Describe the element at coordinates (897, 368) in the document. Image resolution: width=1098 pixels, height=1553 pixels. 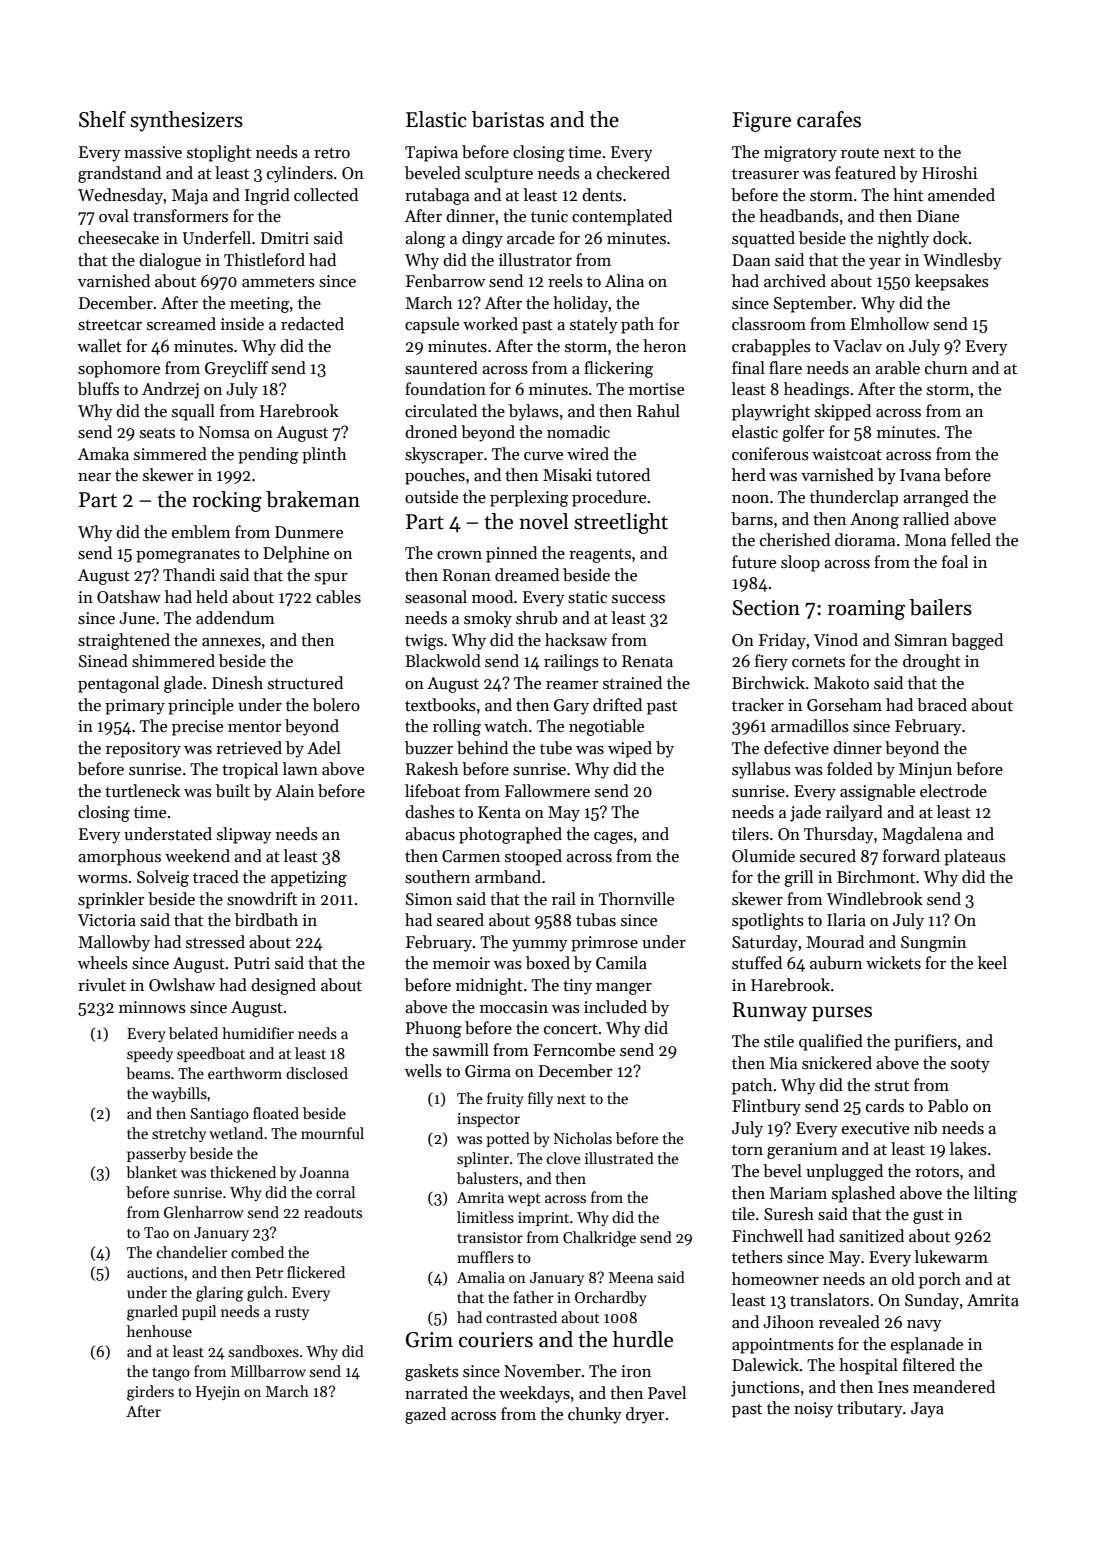
I see `arable` at that location.
